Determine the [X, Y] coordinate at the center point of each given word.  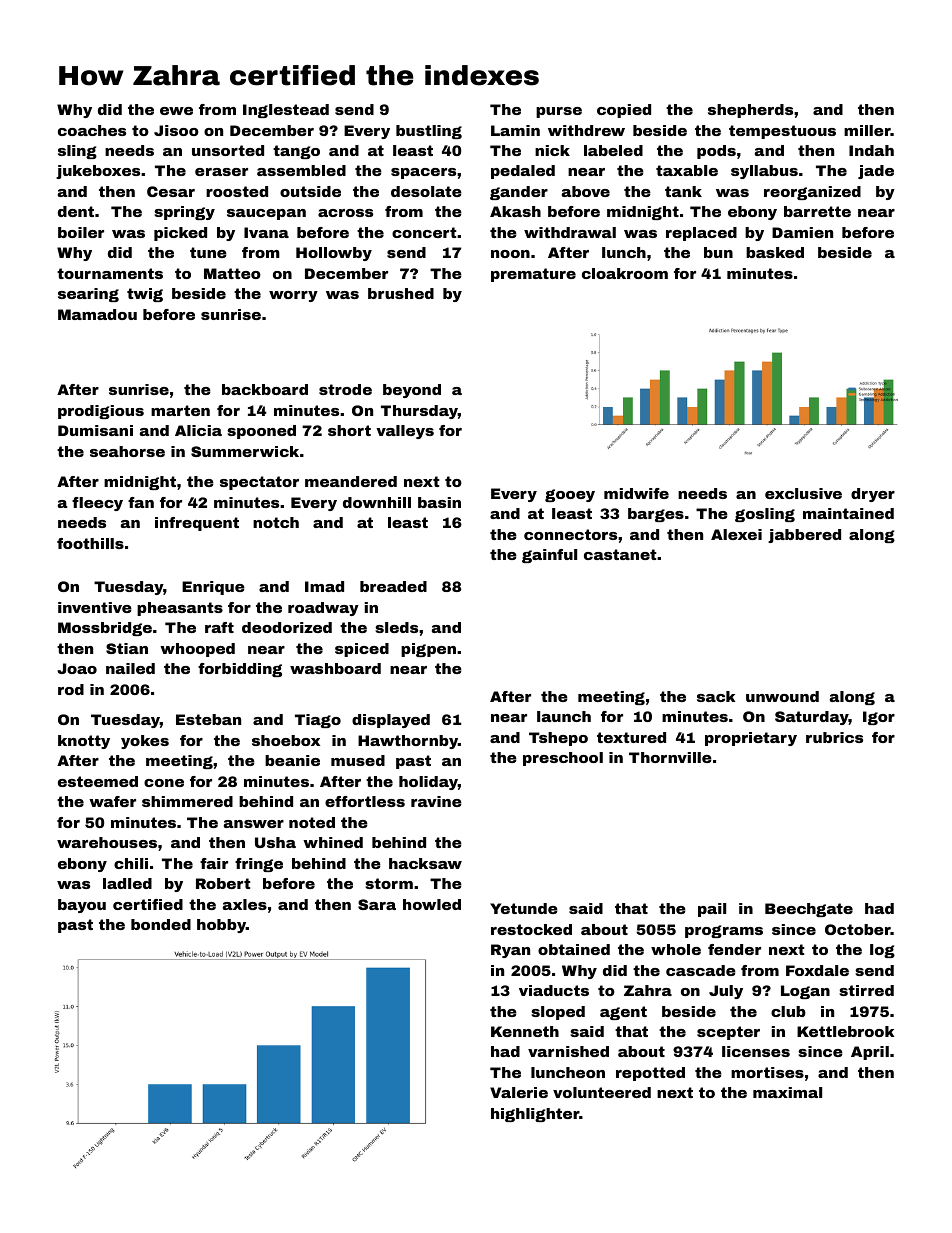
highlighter [535, 1115]
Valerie [519, 1092]
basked [775, 252]
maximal [787, 1092]
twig [145, 295]
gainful [549, 556]
